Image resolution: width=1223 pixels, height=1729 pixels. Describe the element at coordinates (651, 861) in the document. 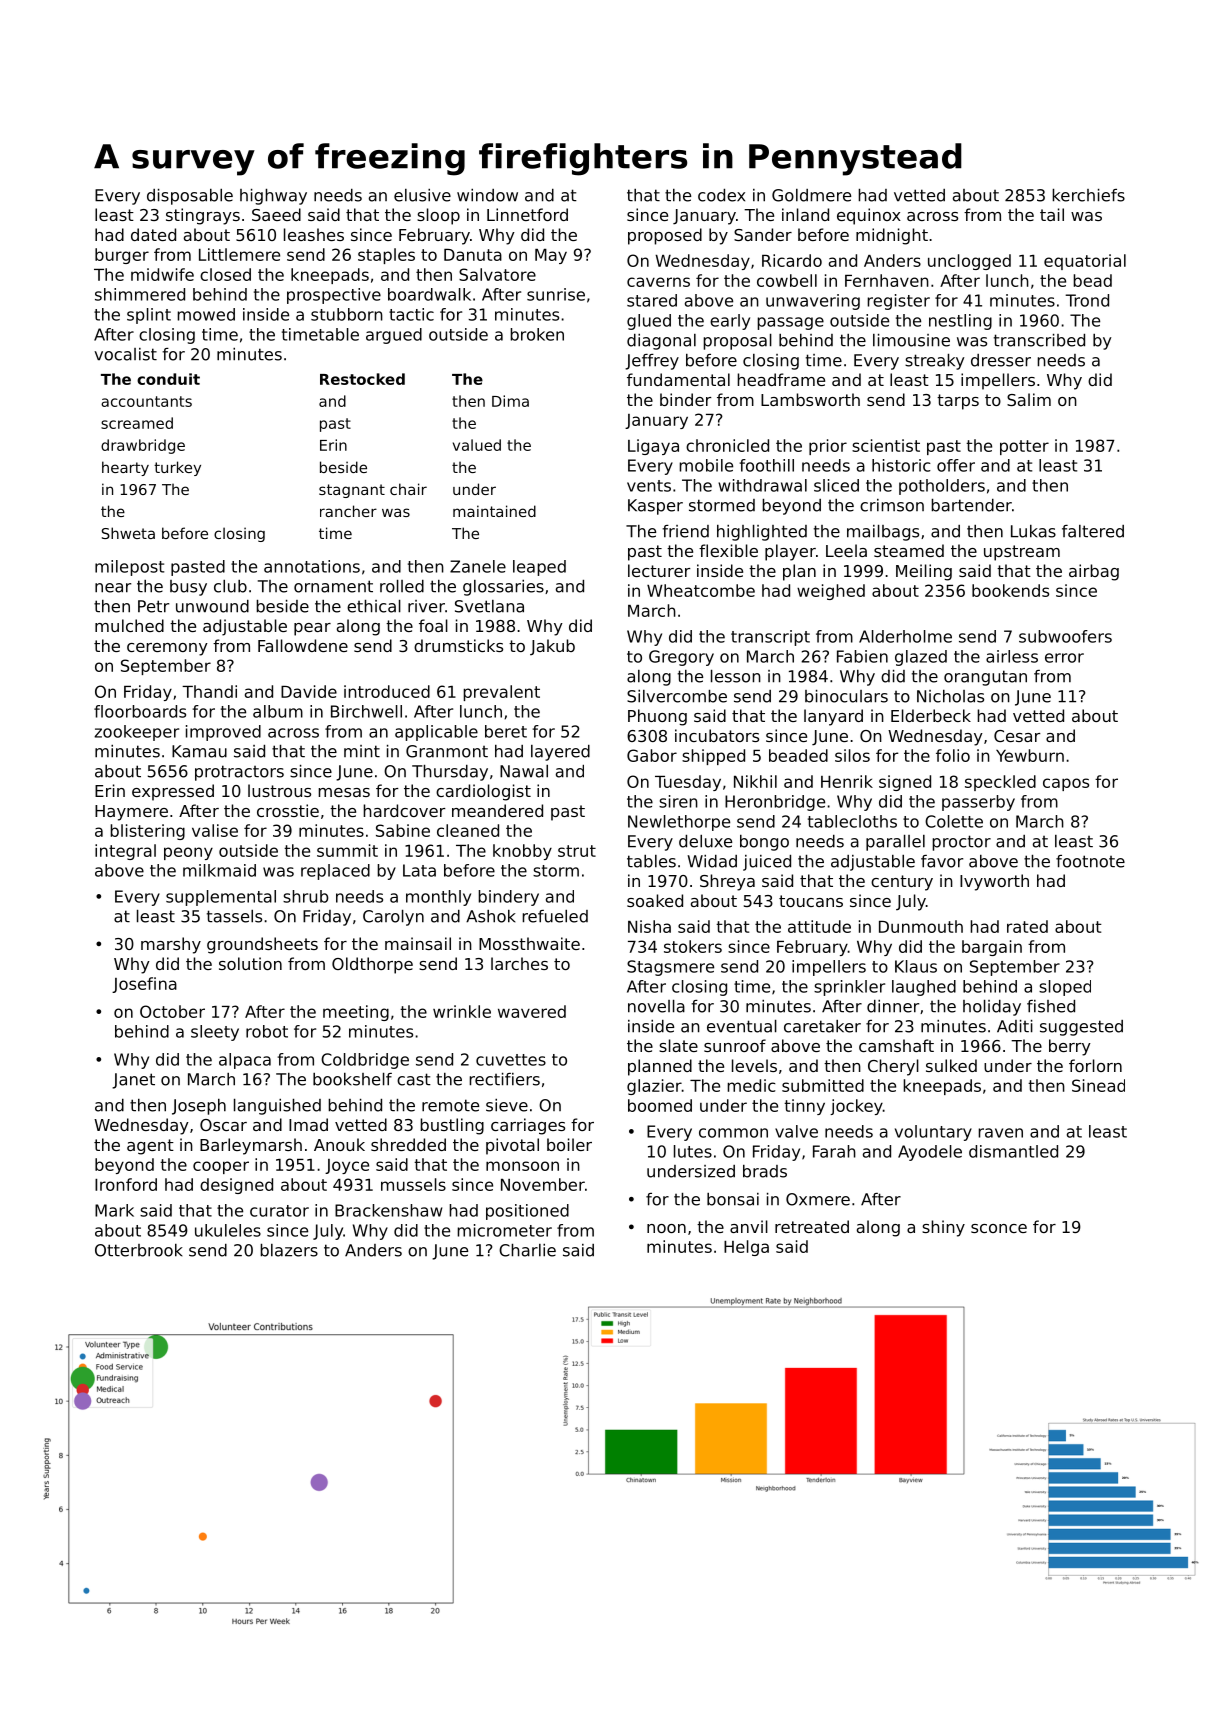

I see `tables` at that location.
